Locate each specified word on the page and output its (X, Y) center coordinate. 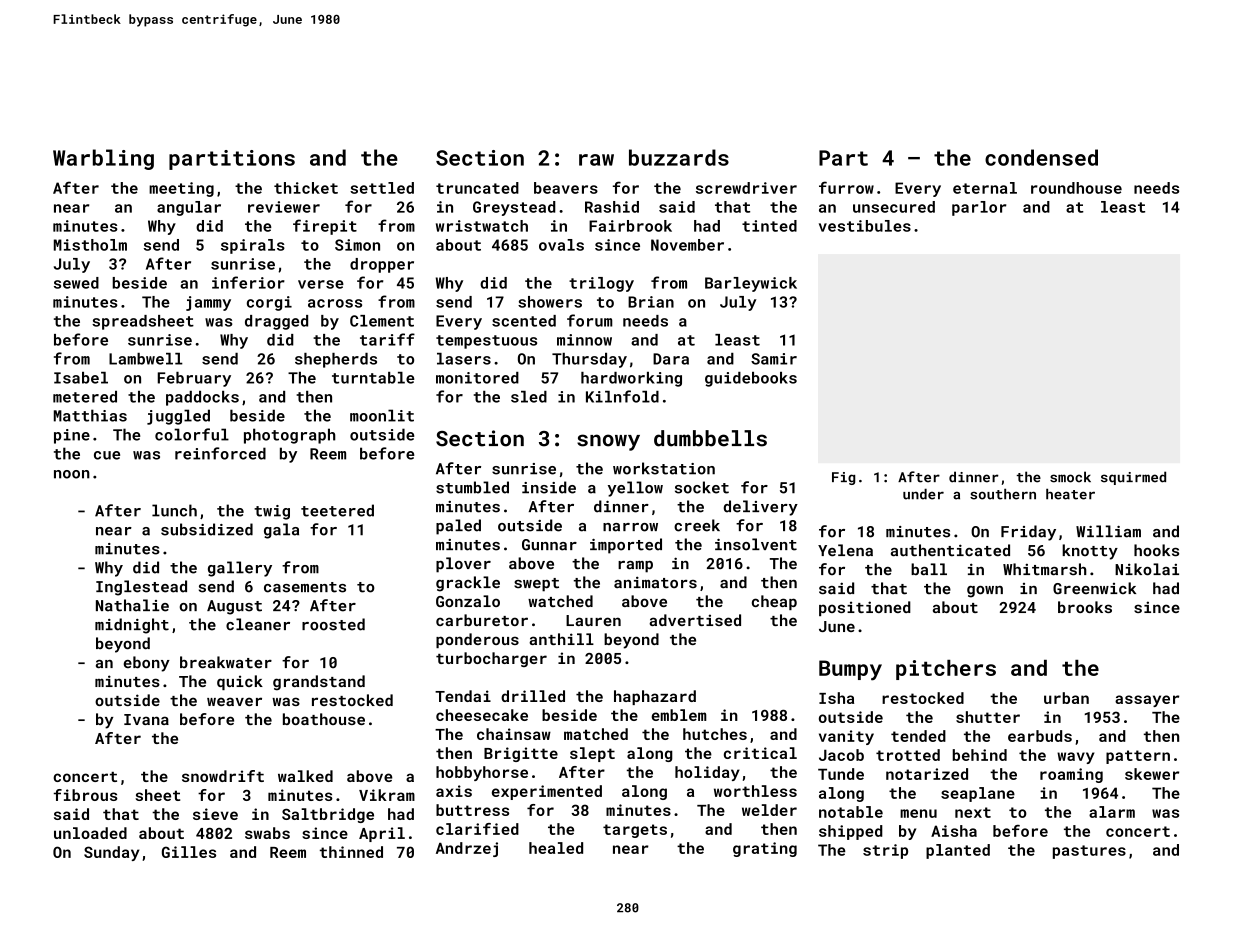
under (923, 494)
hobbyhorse (482, 773)
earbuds (1040, 736)
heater (1070, 494)
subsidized (207, 529)
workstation (664, 468)
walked (305, 776)
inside (549, 487)
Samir (774, 359)
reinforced (220, 453)
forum (590, 320)
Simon (357, 245)
